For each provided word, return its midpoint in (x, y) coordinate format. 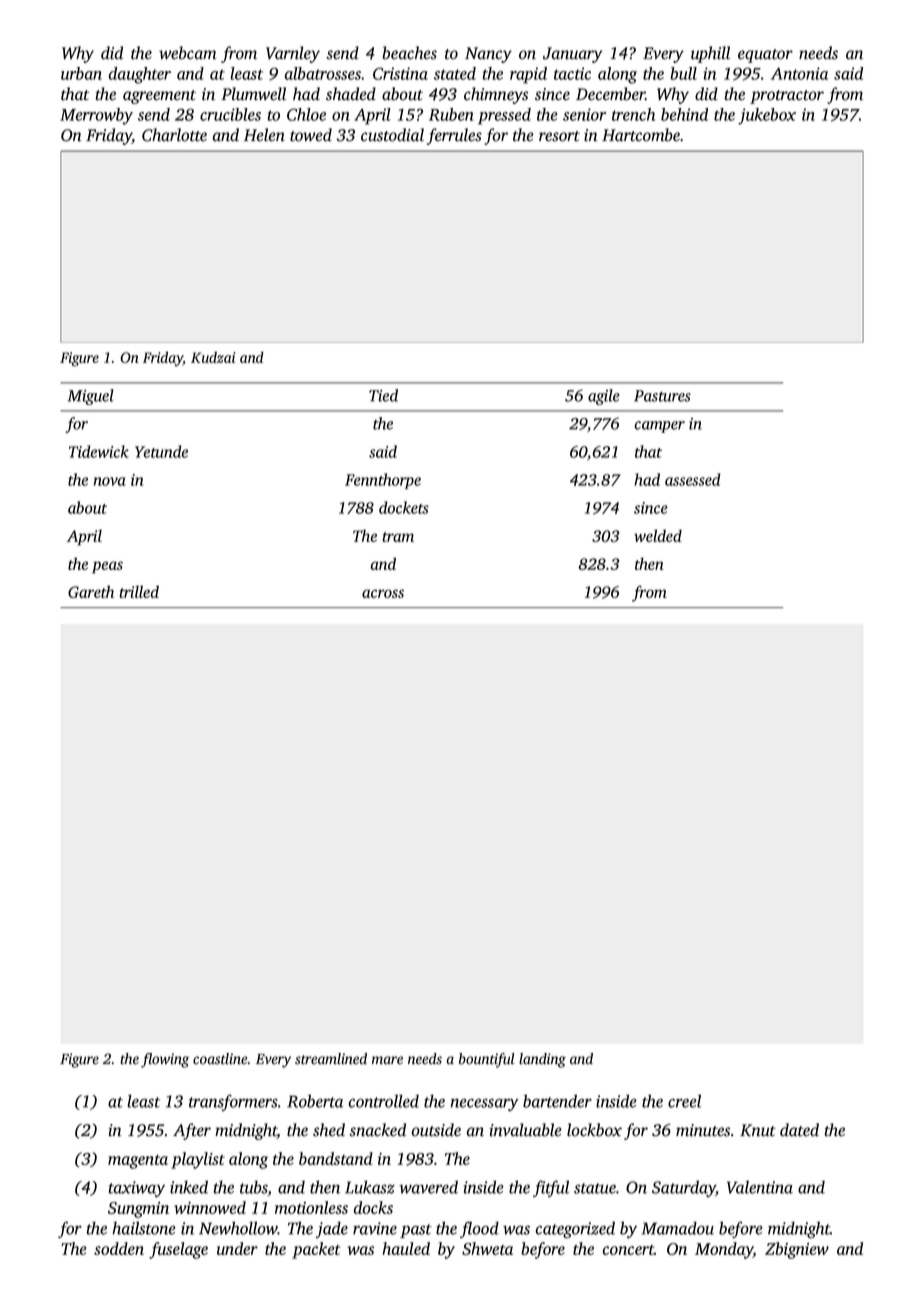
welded (658, 535)
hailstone (144, 1228)
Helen (264, 135)
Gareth (91, 591)
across (383, 593)
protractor (787, 97)
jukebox (767, 116)
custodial (392, 135)
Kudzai (213, 357)
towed (311, 135)
